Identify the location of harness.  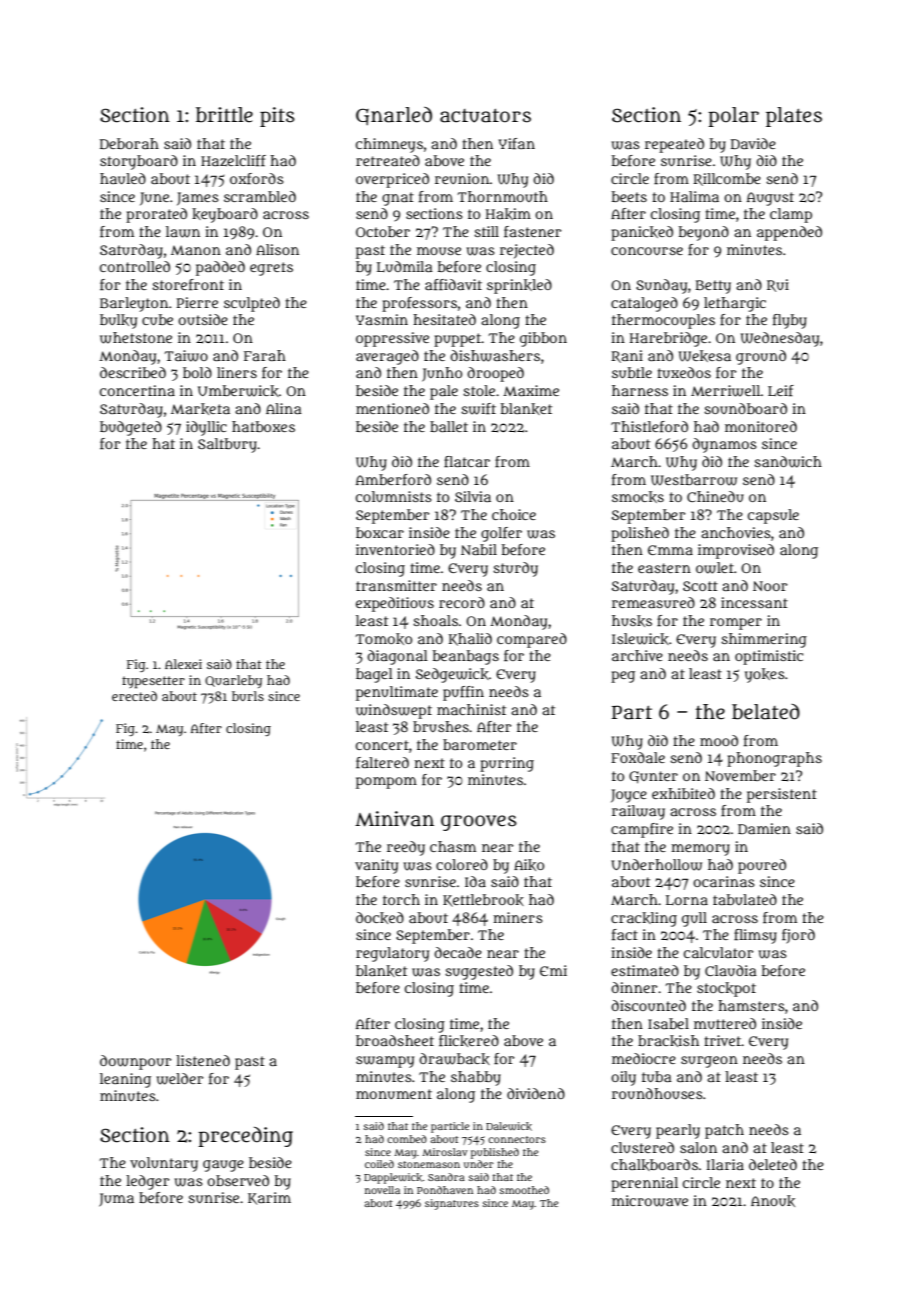
(640, 390).
